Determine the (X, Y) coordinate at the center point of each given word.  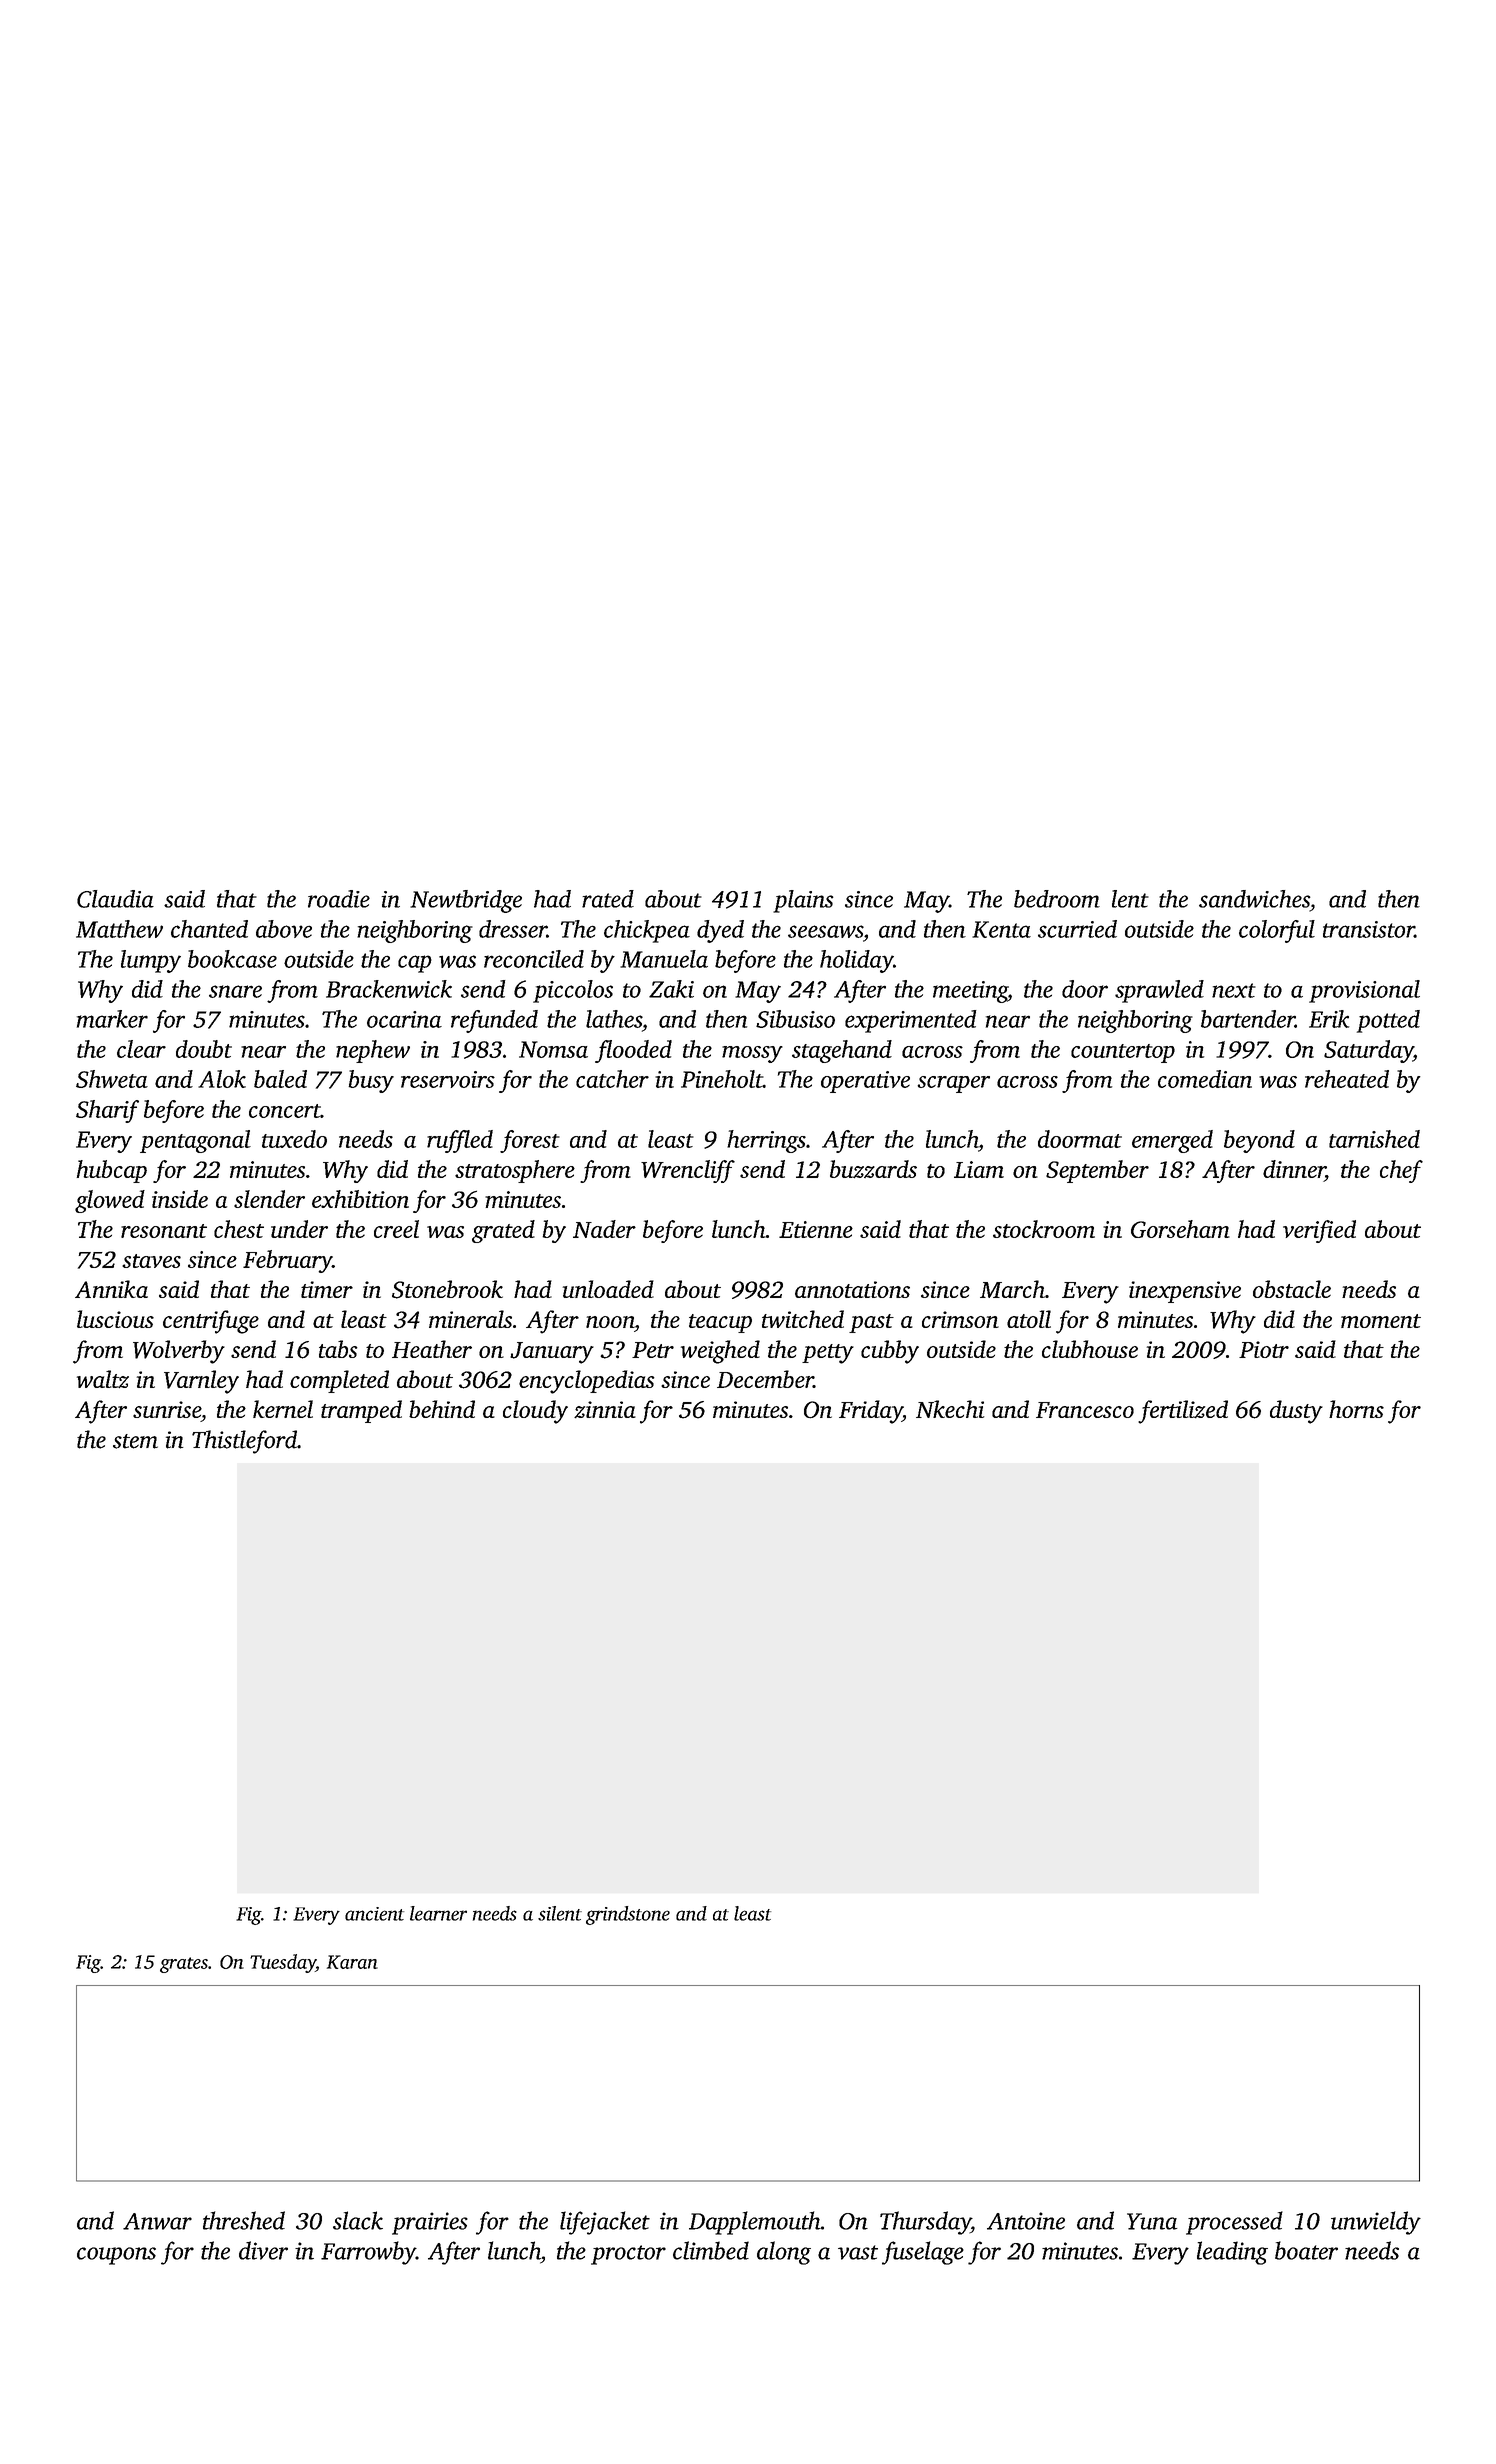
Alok (222, 1079)
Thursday (925, 2223)
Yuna (1152, 2221)
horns (1356, 1409)
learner (438, 1913)
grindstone (628, 1915)
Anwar (157, 2221)
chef (1401, 1171)
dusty (1296, 1412)
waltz (103, 1379)
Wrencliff (688, 1171)
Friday (871, 1412)
